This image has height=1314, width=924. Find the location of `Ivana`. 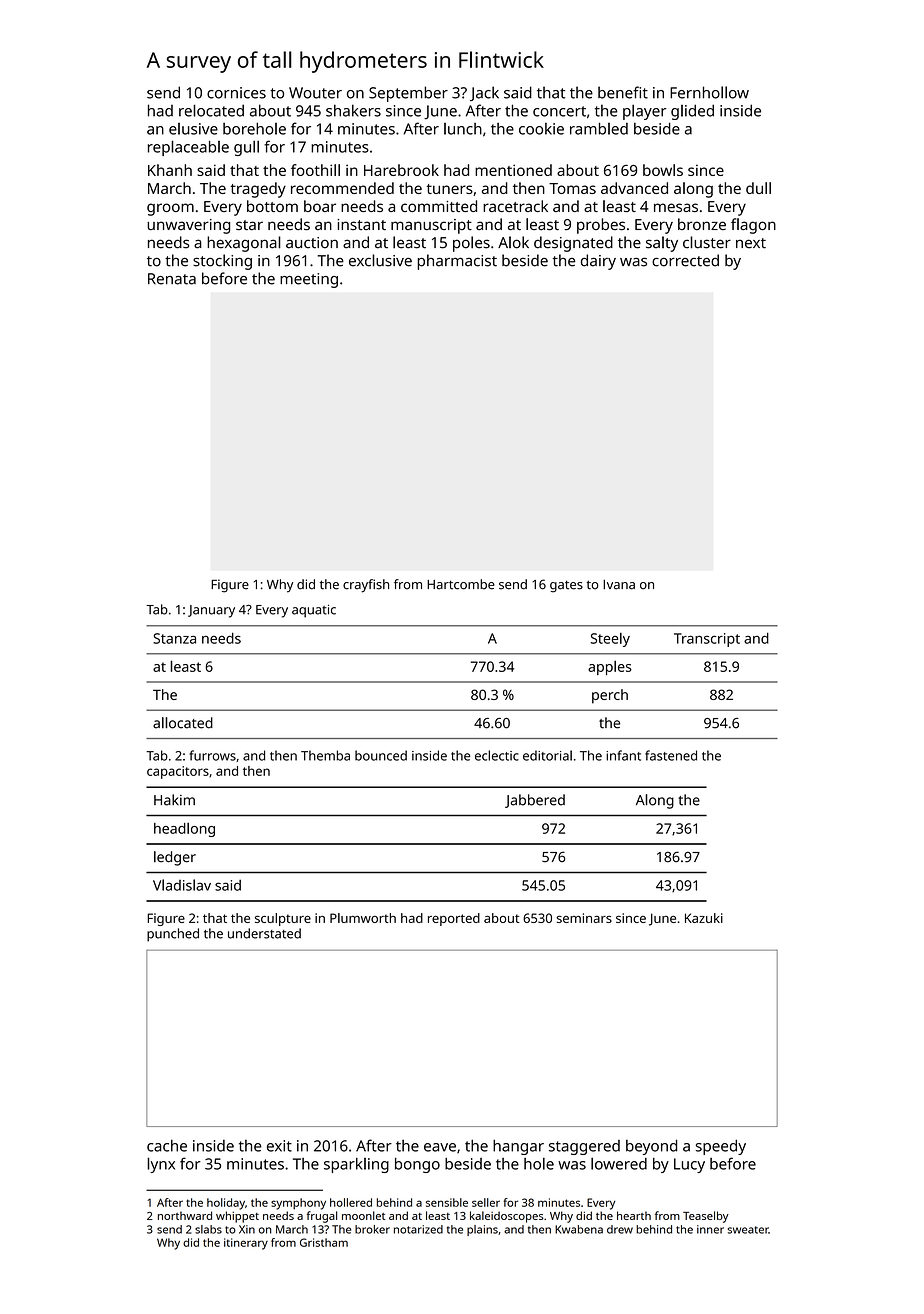

Ivana is located at coordinates (619, 584).
